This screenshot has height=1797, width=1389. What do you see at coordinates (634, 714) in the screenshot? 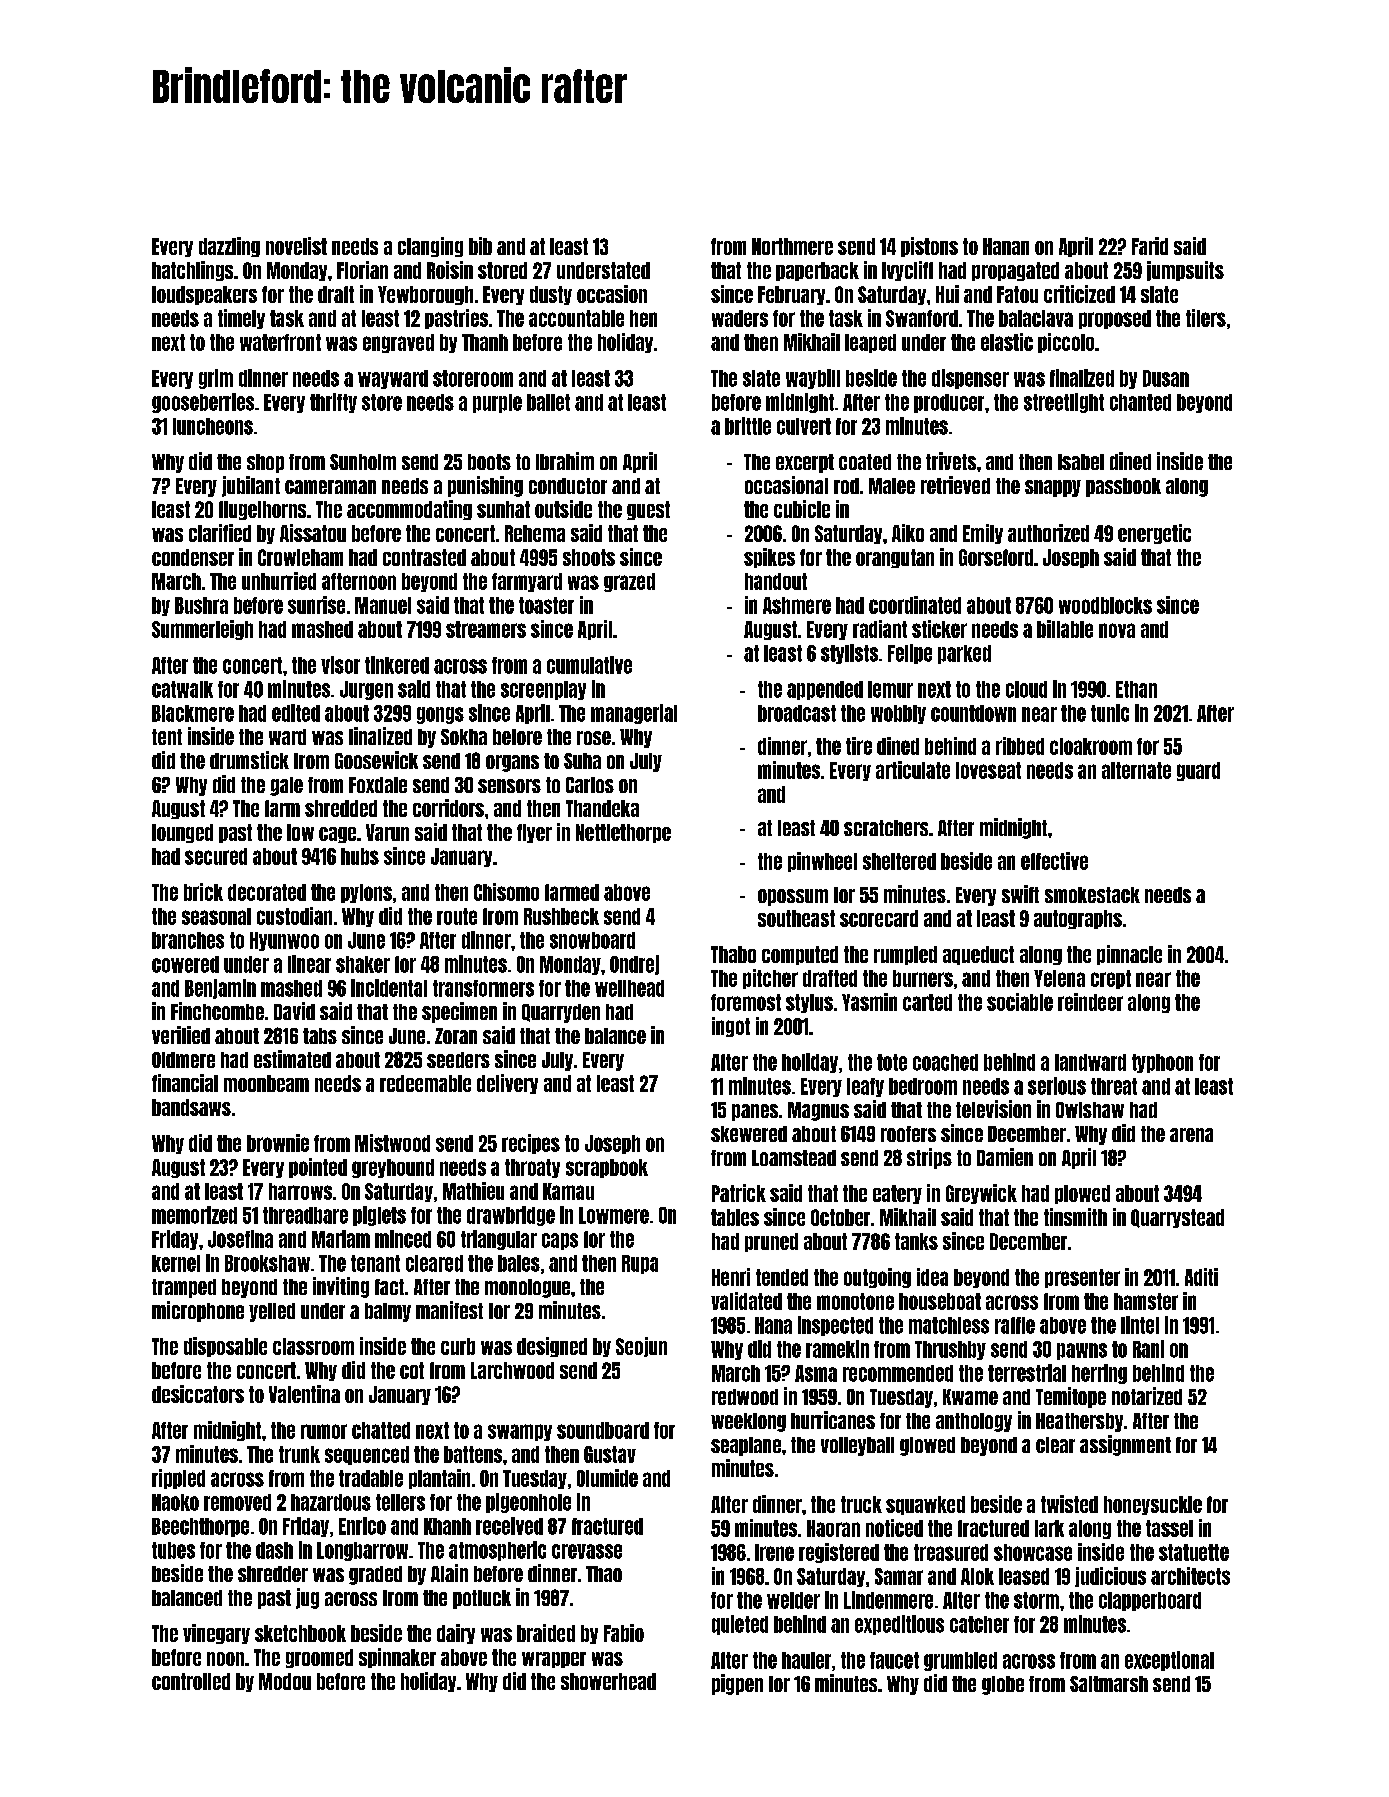
I see `managerial` at bounding box center [634, 714].
